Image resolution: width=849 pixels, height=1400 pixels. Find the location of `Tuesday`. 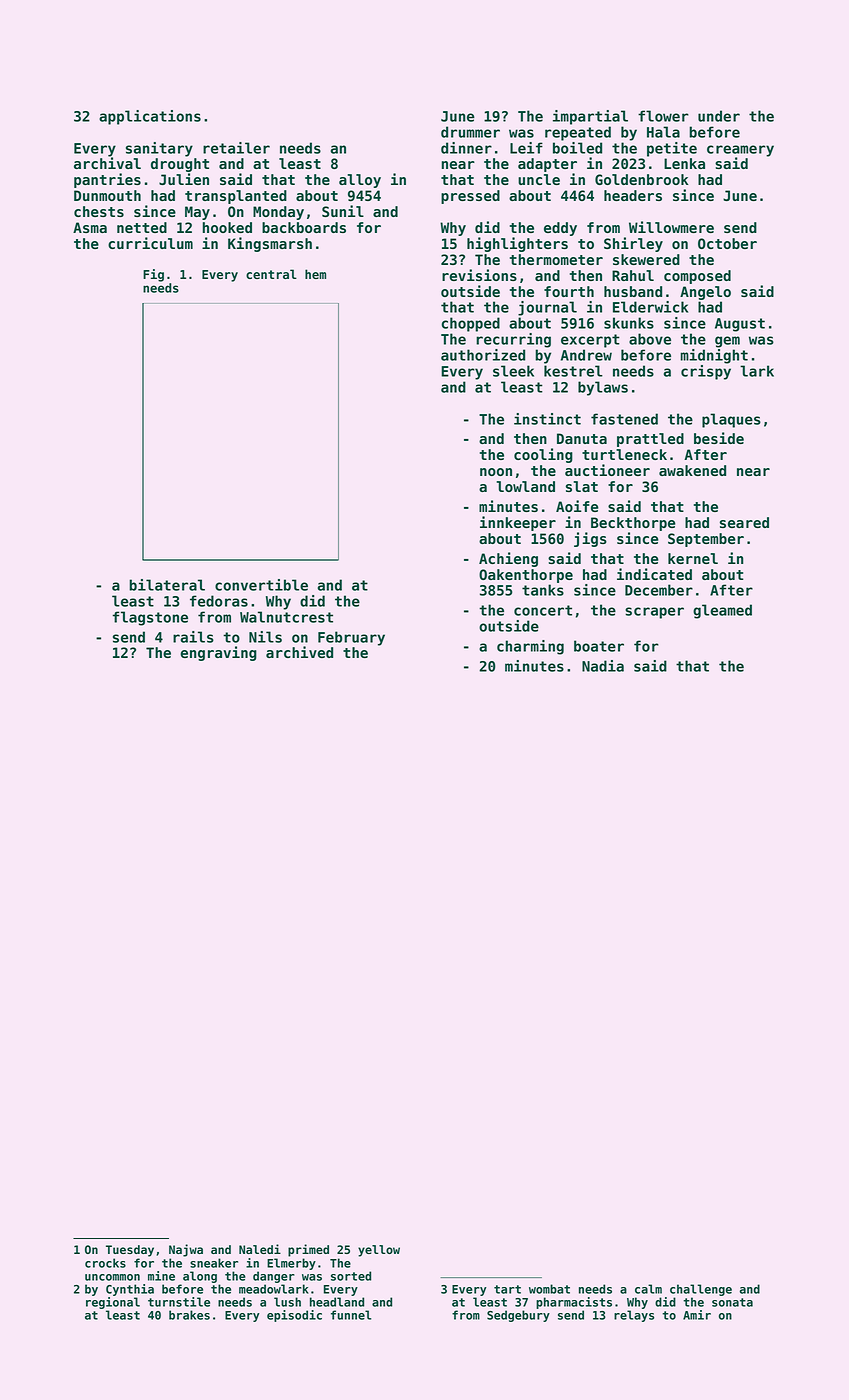

Tuesday is located at coordinates (130, 1251).
